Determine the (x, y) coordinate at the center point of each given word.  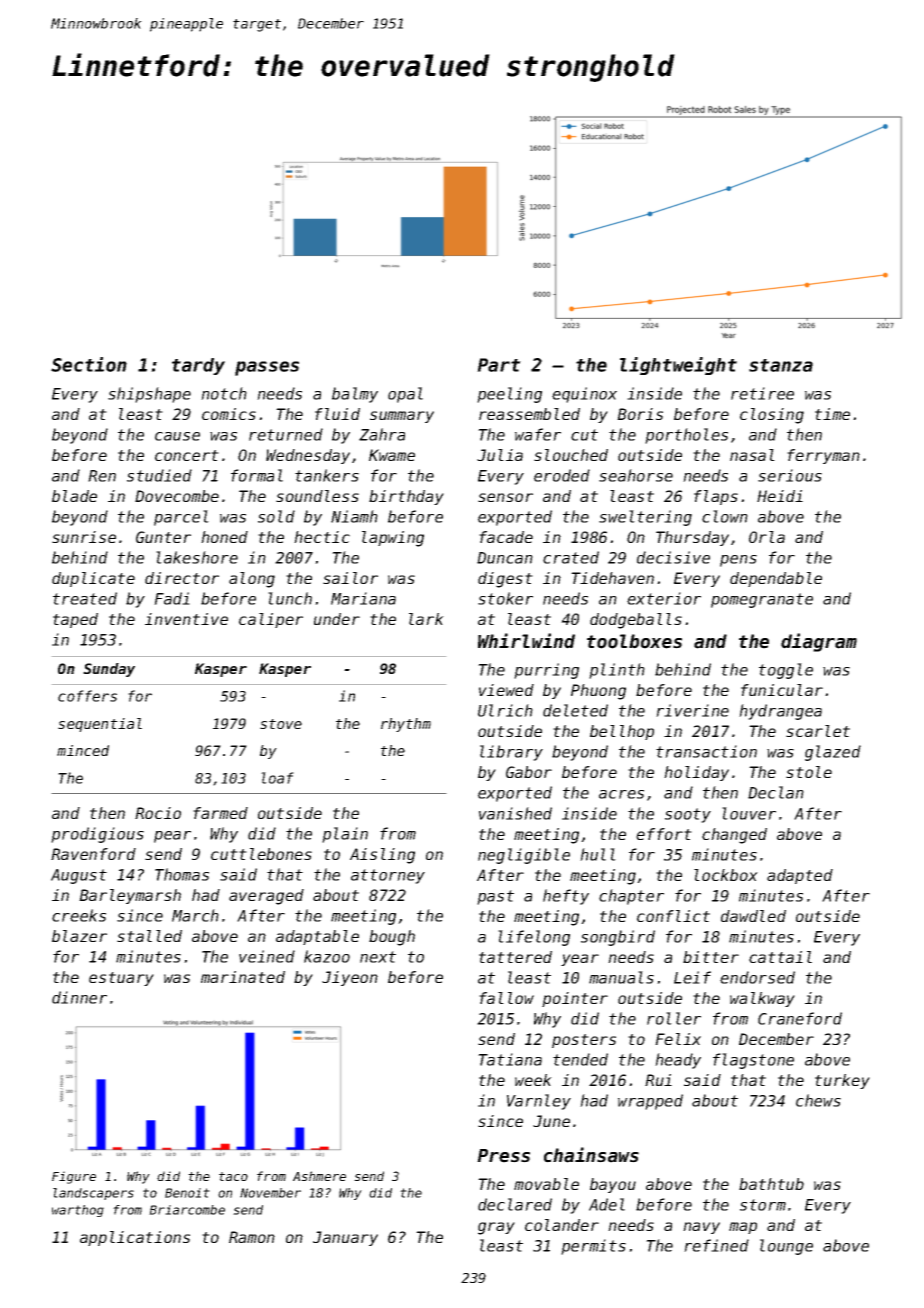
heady (678, 1061)
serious (790, 475)
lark (426, 619)
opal (405, 395)
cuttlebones (261, 854)
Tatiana (510, 1059)
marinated (243, 977)
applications (135, 1238)
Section (89, 364)
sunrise (84, 537)
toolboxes (634, 641)
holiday (696, 773)
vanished (515, 813)
